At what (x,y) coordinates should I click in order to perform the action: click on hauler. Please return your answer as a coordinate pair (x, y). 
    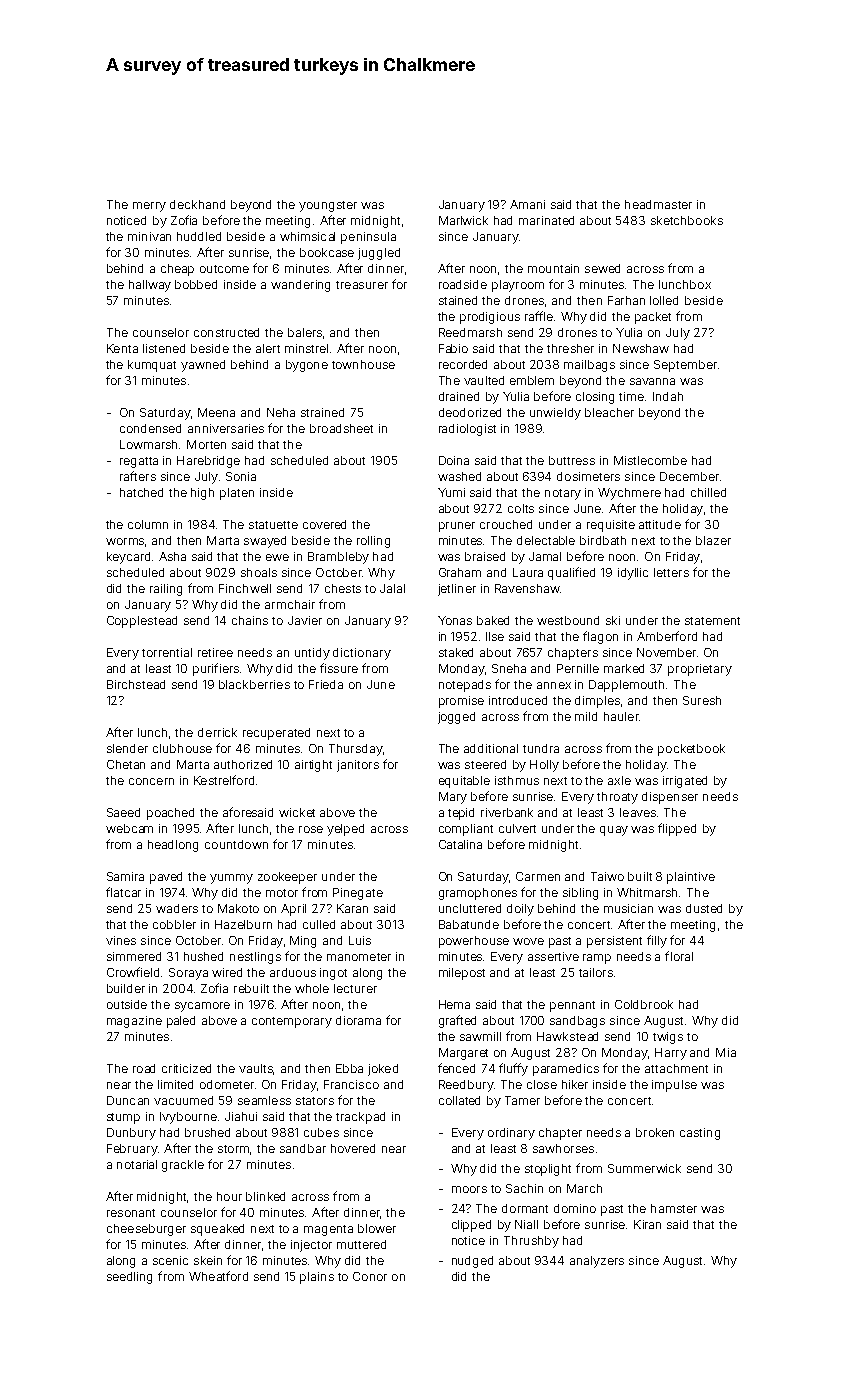
    Looking at the image, I should click on (621, 716).
